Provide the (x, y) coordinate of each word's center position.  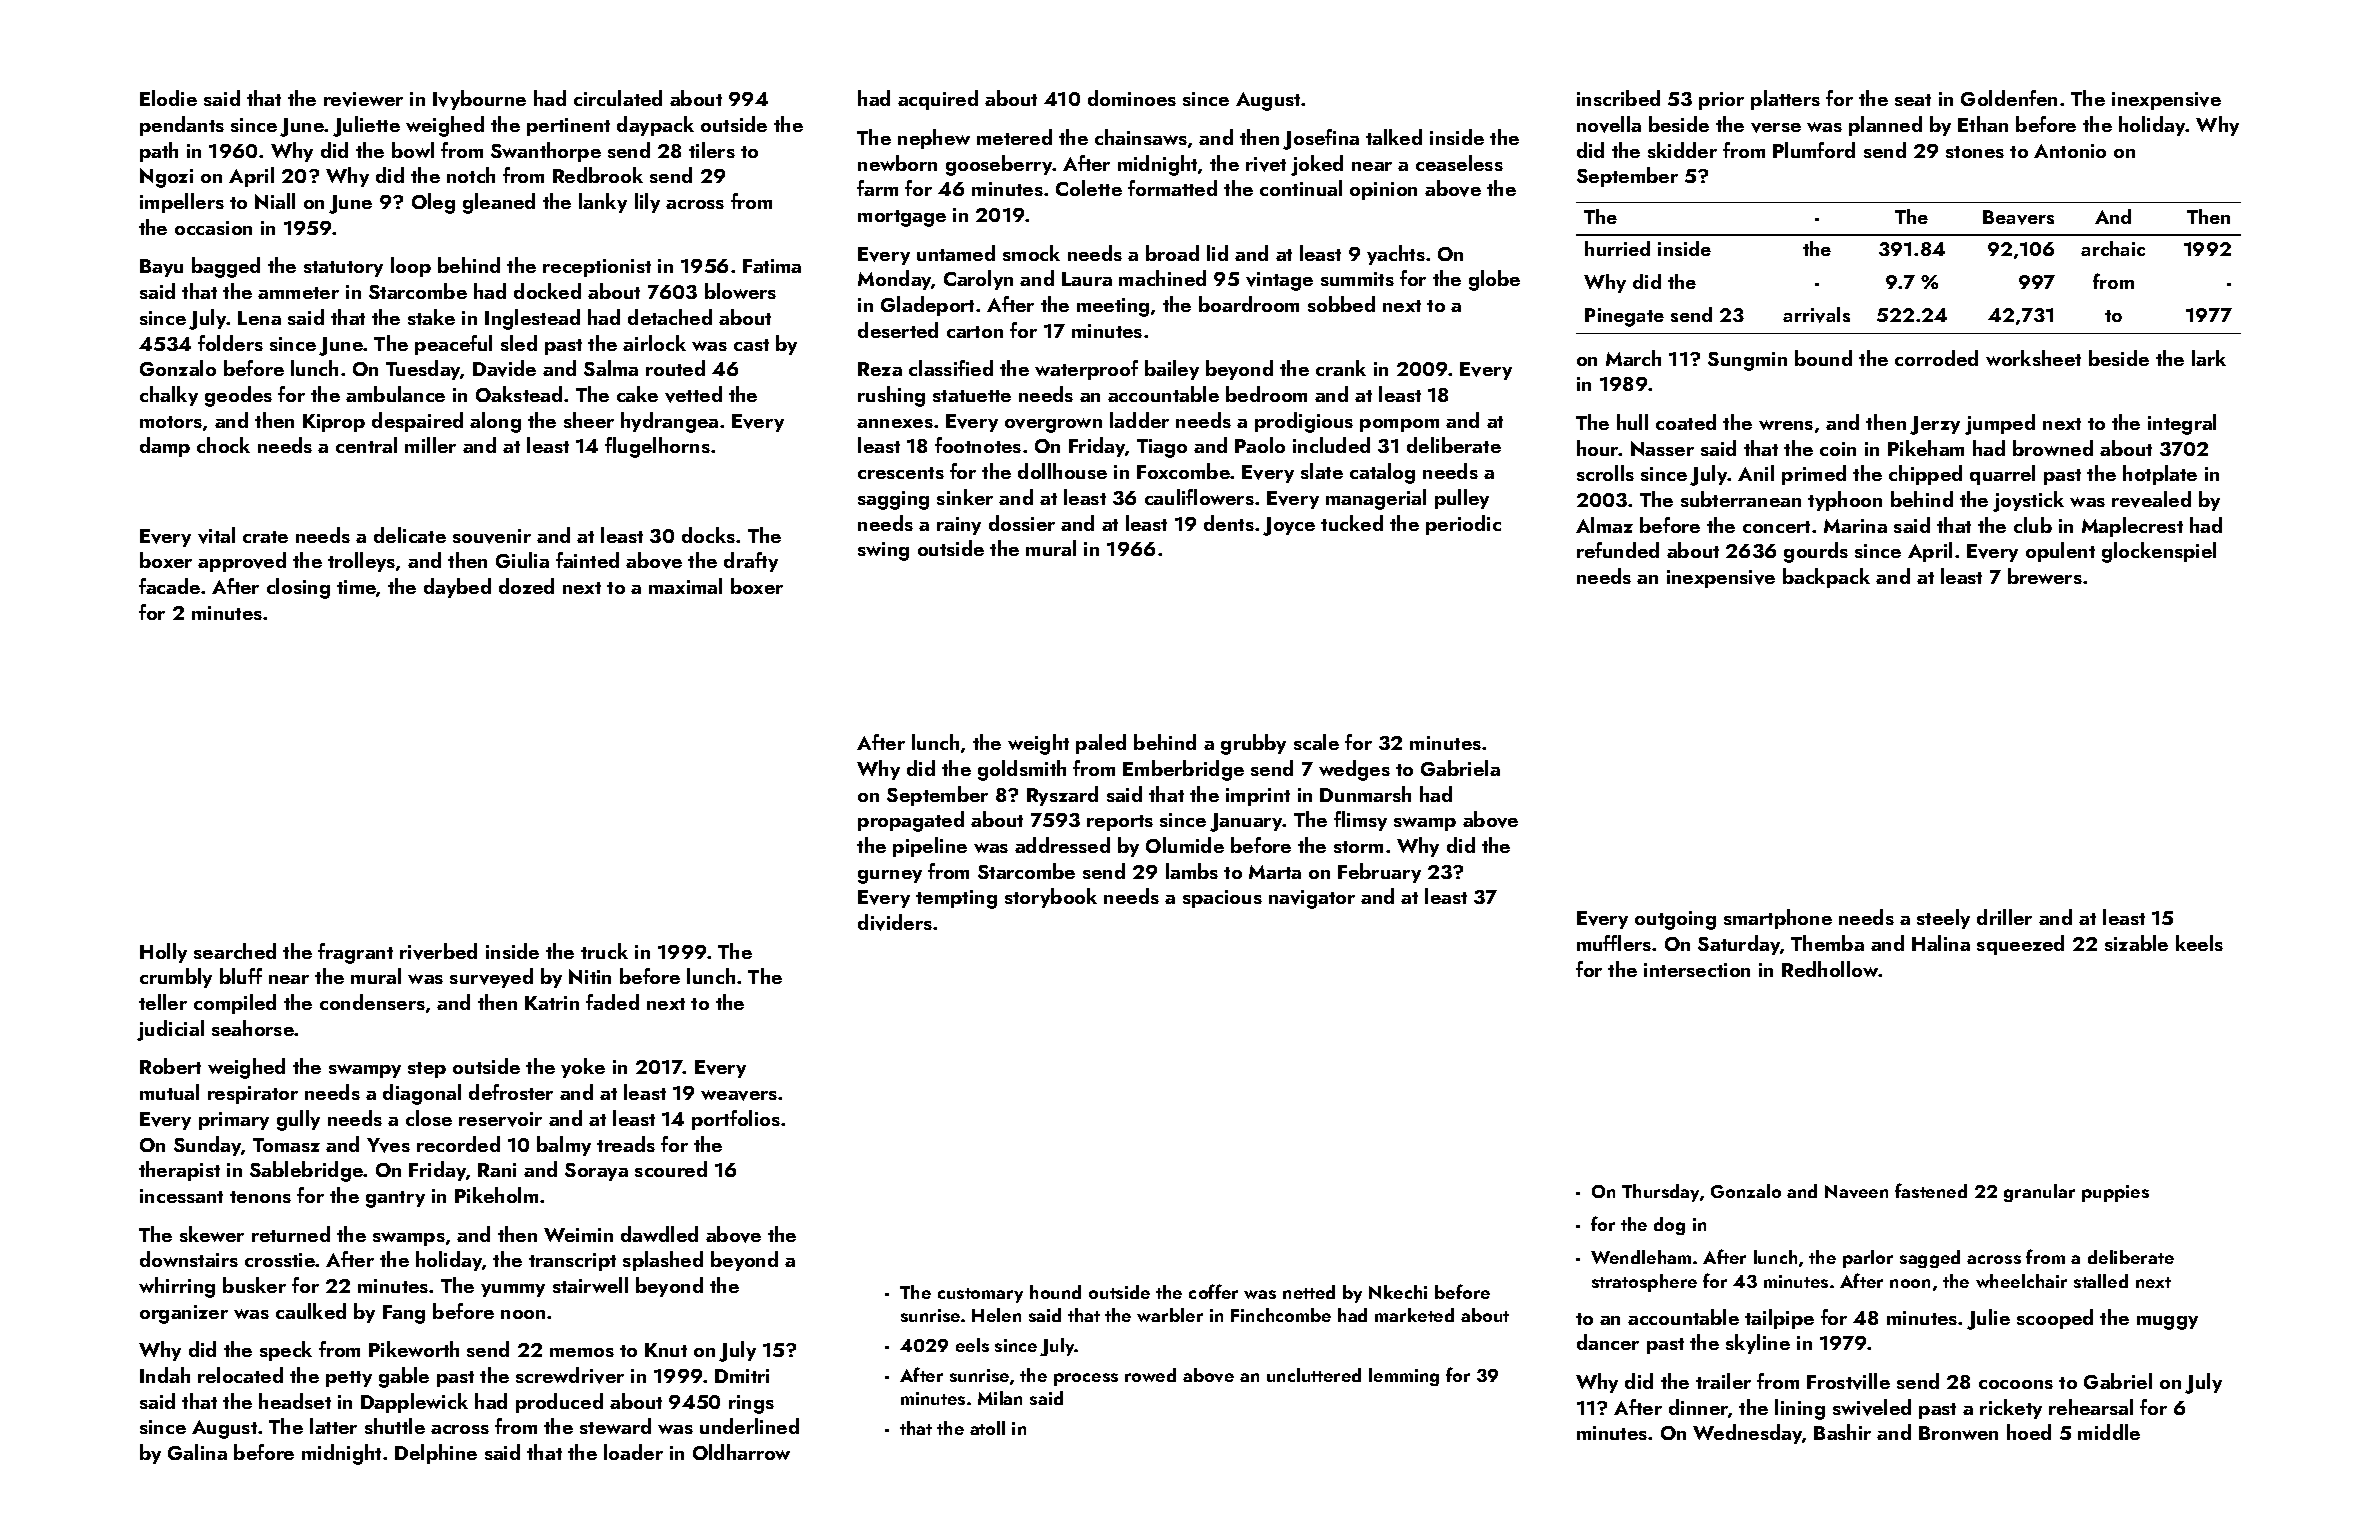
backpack (1826, 578)
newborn (897, 163)
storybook (1051, 898)
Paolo (1260, 445)
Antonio (2070, 151)
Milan (1000, 1398)
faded (612, 1002)
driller (2004, 917)
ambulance (395, 394)
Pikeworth (414, 1349)
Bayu (161, 268)
